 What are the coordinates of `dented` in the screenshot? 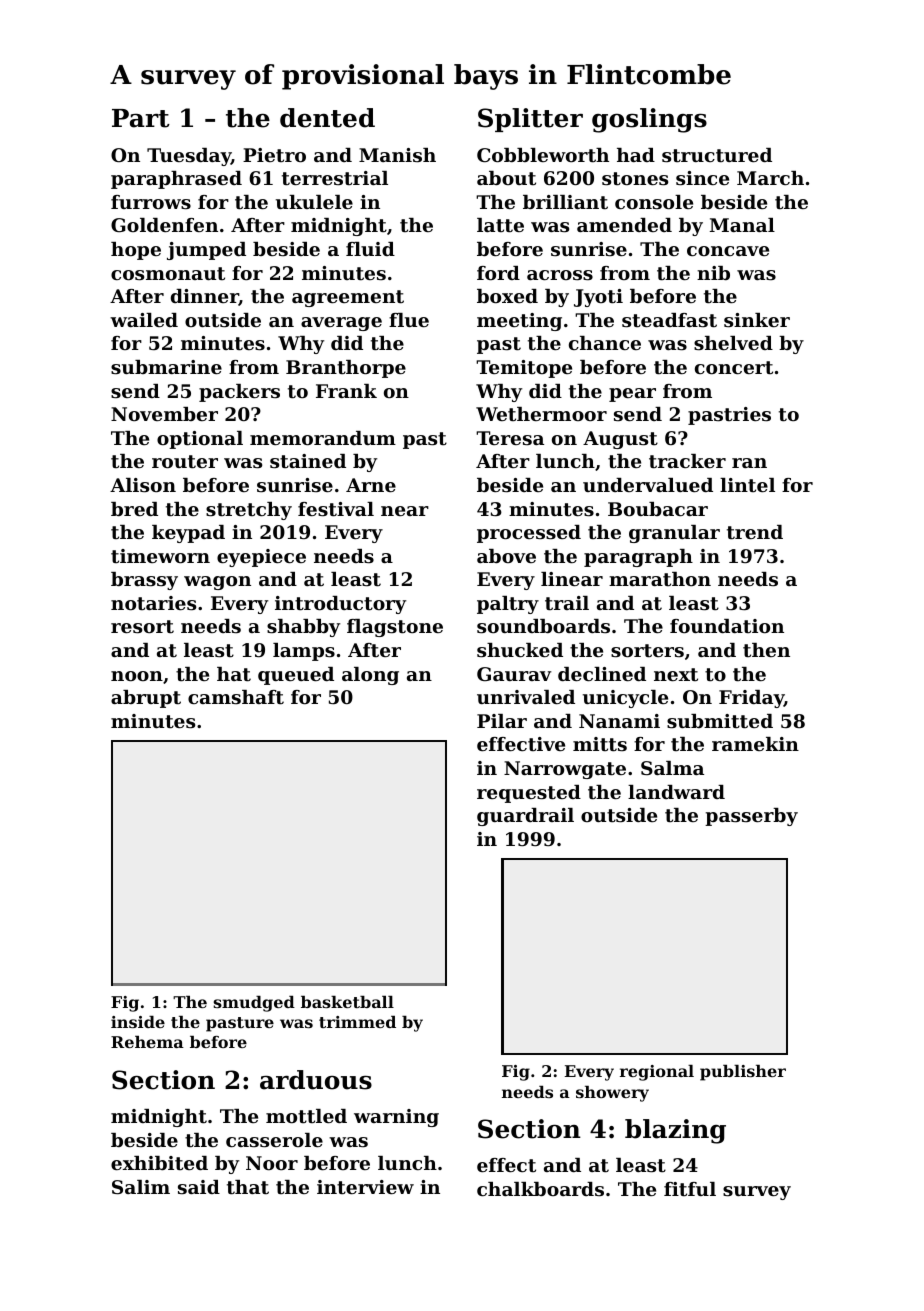 It's located at (327, 118).
